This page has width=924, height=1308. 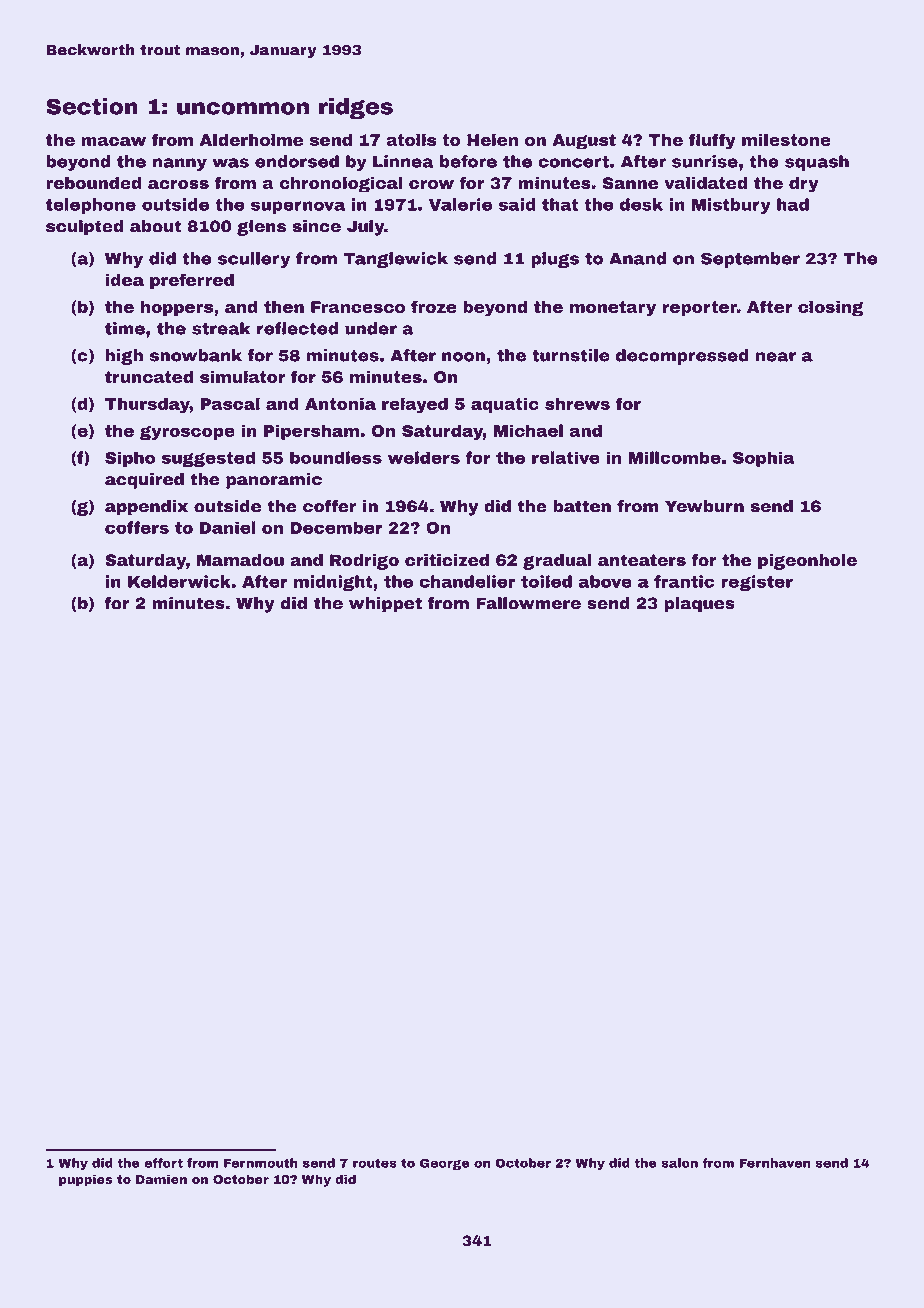 What do you see at coordinates (555, 260) in the page?
I see `plugs` at bounding box center [555, 260].
